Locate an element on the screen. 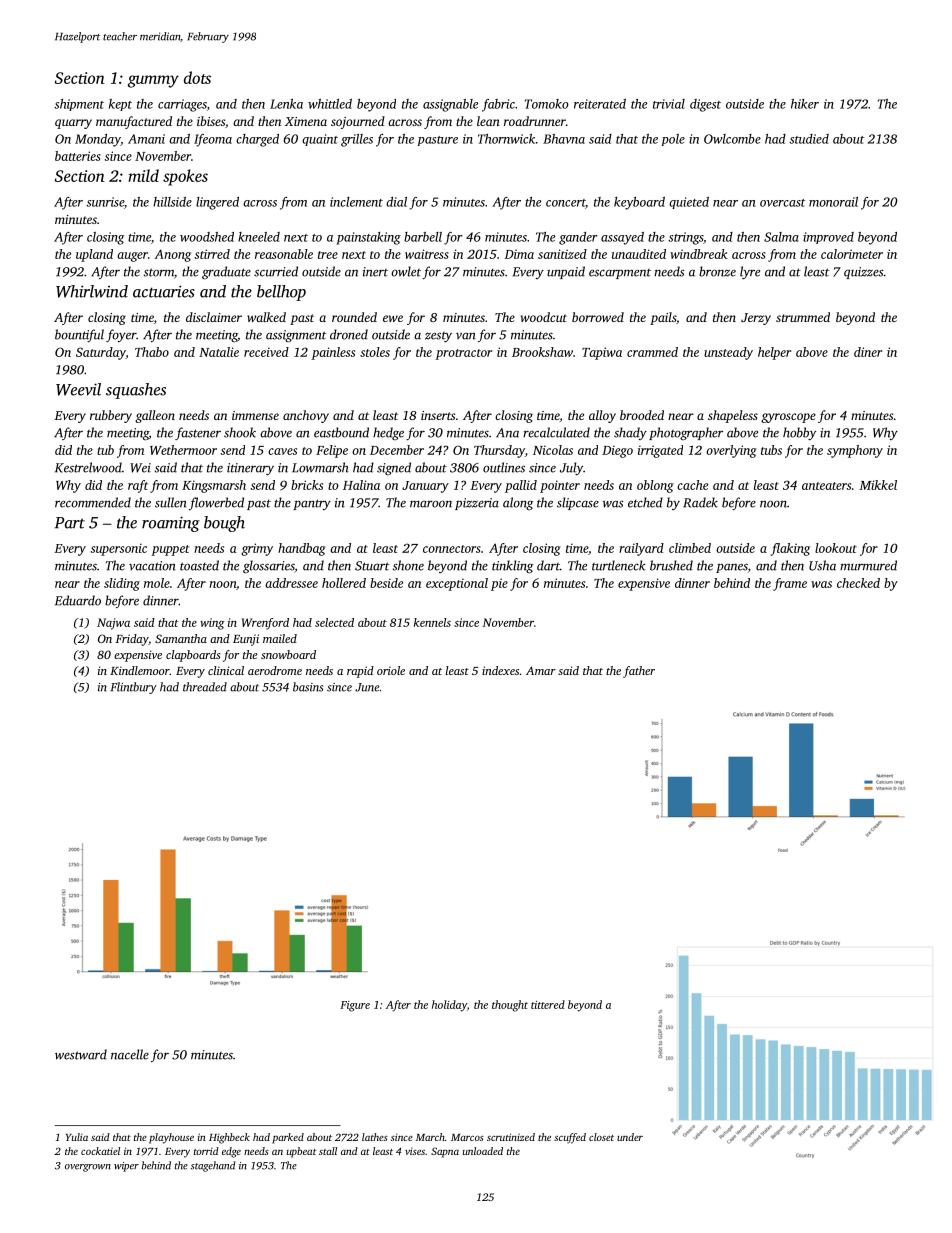 This screenshot has width=952, height=1233. upbeat is located at coordinates (301, 1152).
